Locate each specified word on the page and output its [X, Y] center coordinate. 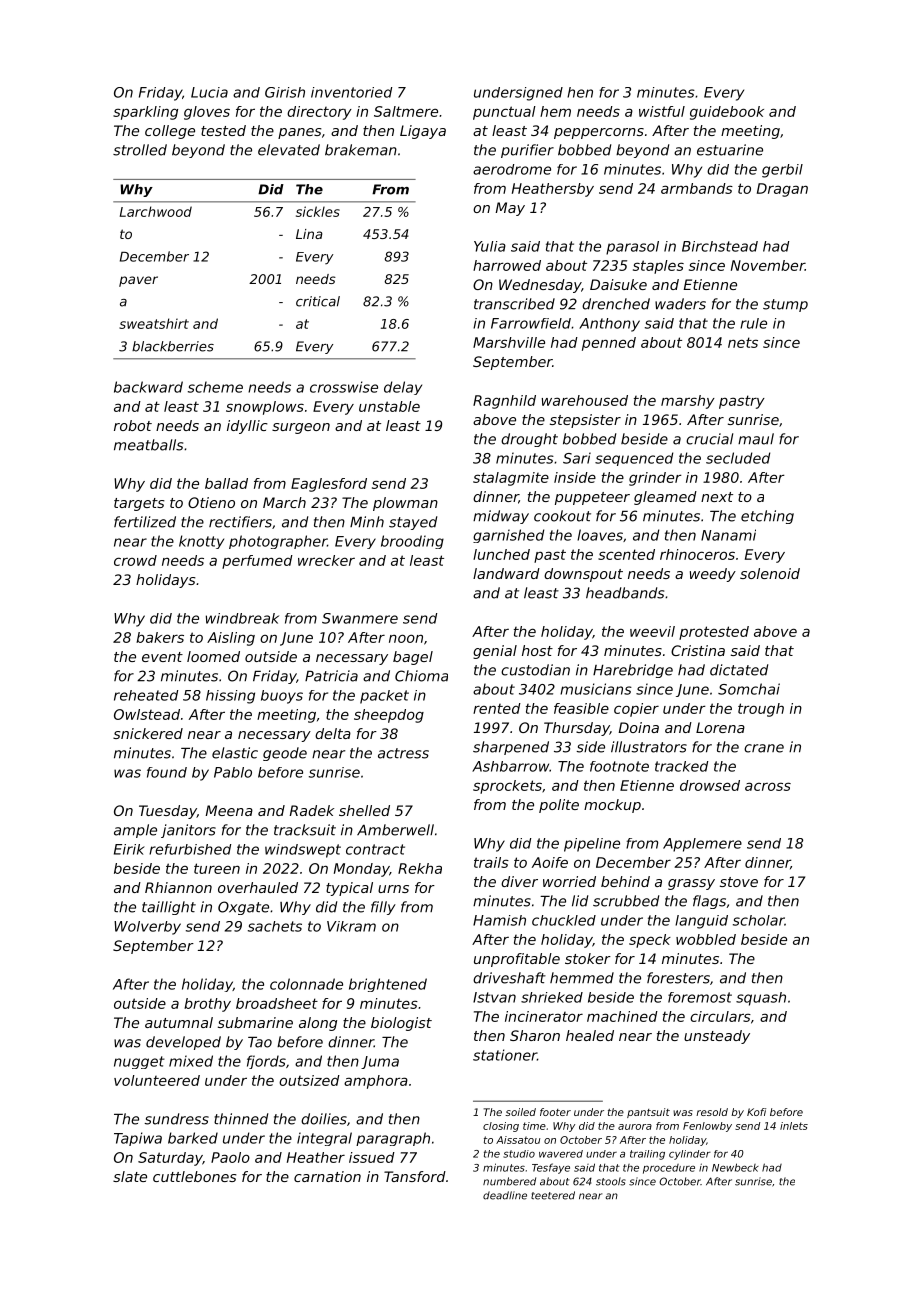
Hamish [499, 920]
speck [650, 941]
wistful [662, 111]
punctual [504, 113]
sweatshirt [154, 323]
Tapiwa [138, 1139]
